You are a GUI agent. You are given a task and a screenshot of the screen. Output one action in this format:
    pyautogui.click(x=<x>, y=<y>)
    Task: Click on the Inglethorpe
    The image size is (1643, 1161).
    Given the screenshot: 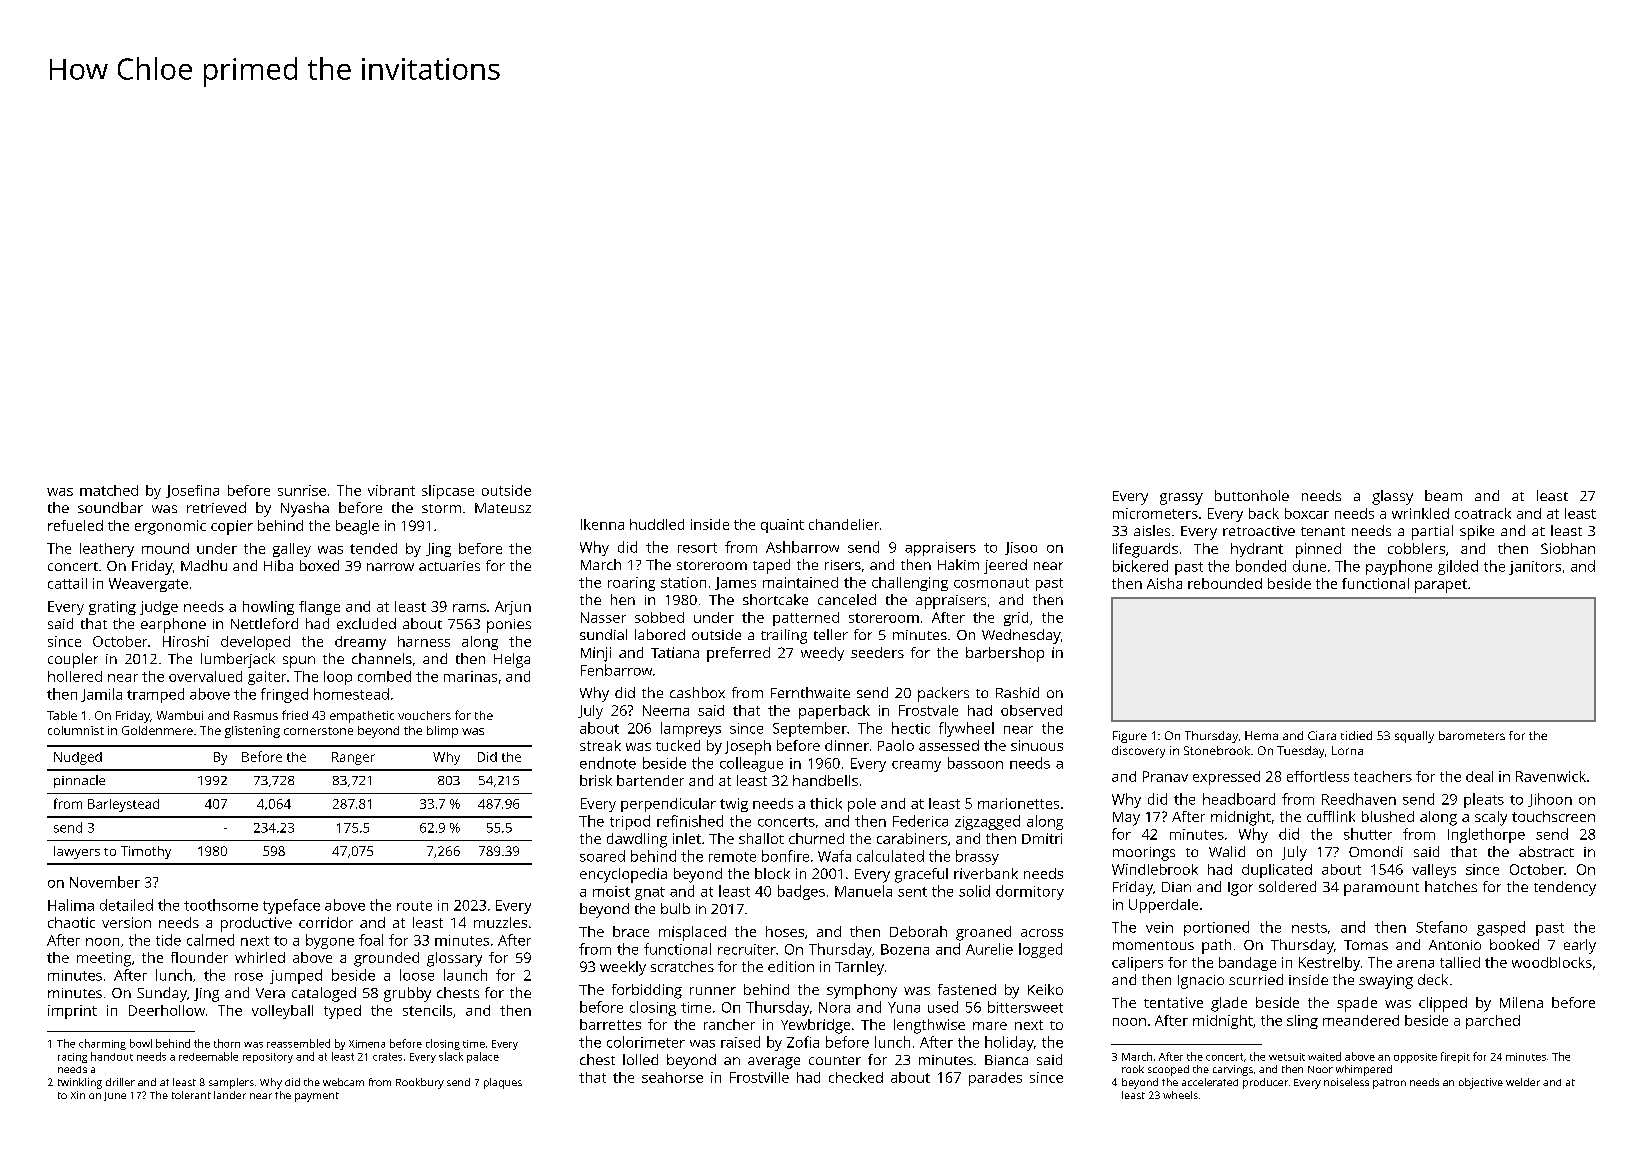 What is the action you would take?
    pyautogui.click(x=1486, y=835)
